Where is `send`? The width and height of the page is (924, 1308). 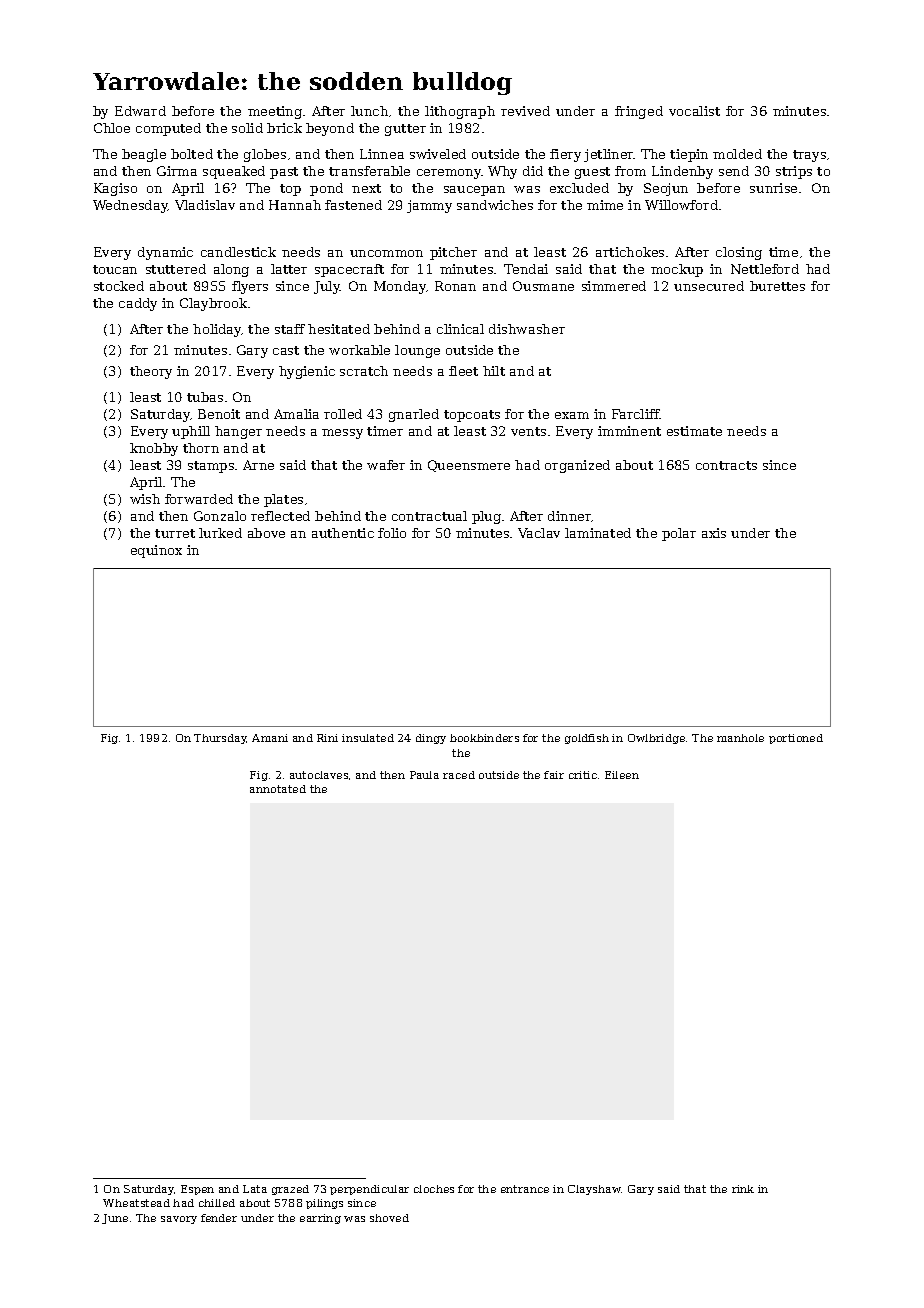 send is located at coordinates (734, 171).
